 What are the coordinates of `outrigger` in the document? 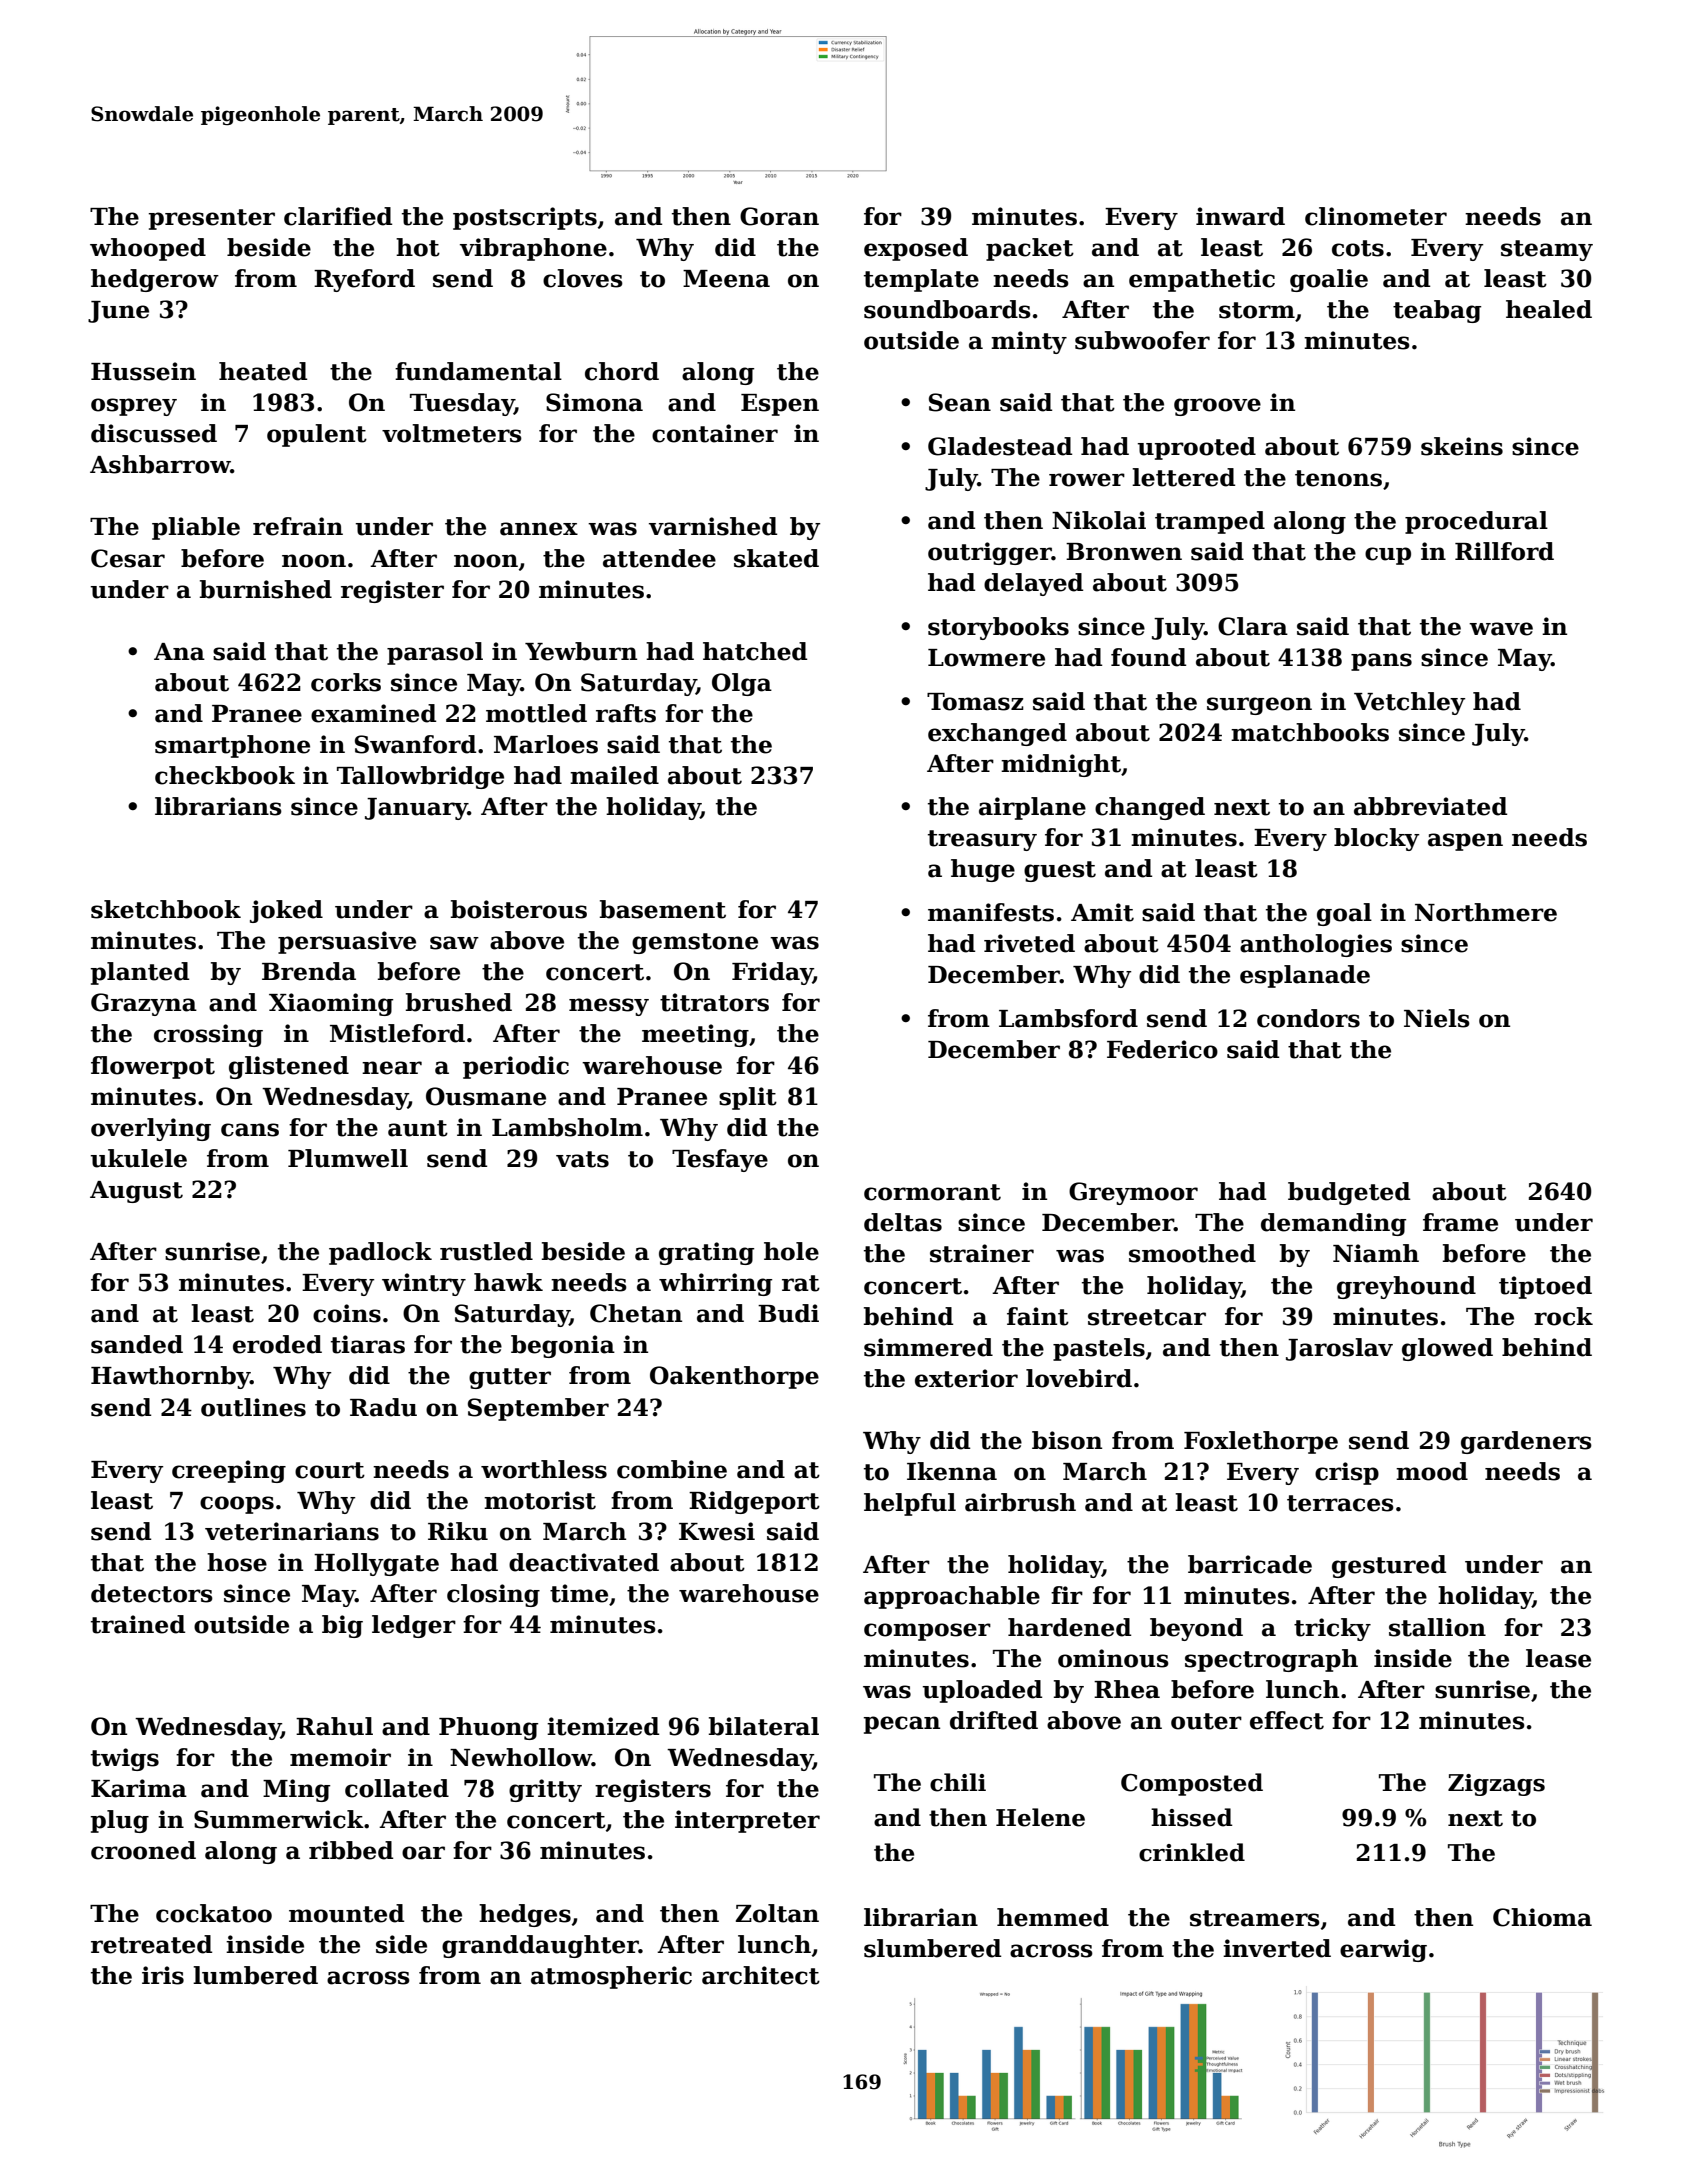 It's located at (990, 553).
